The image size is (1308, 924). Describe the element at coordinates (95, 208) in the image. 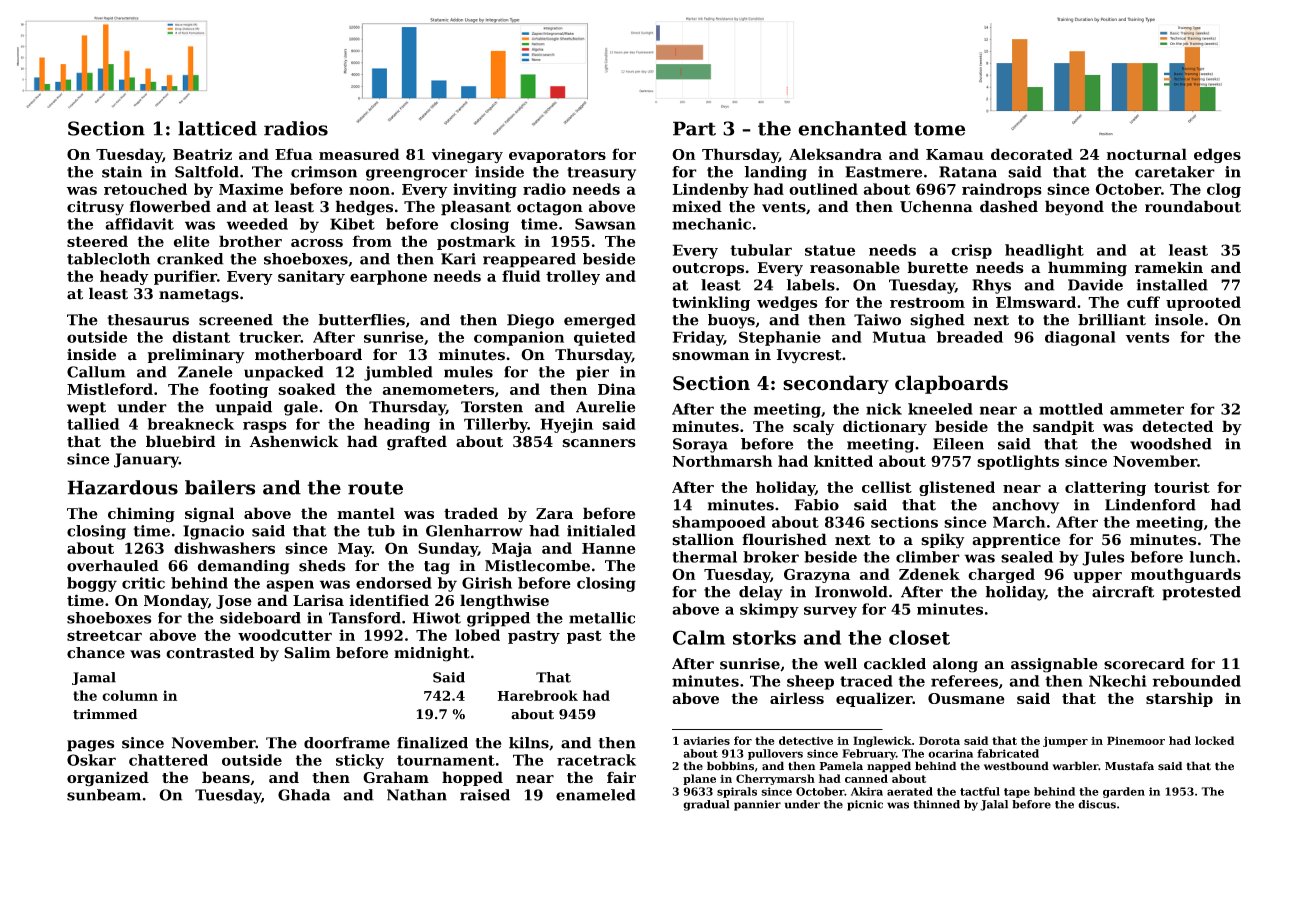

I see `citrusy` at that location.
